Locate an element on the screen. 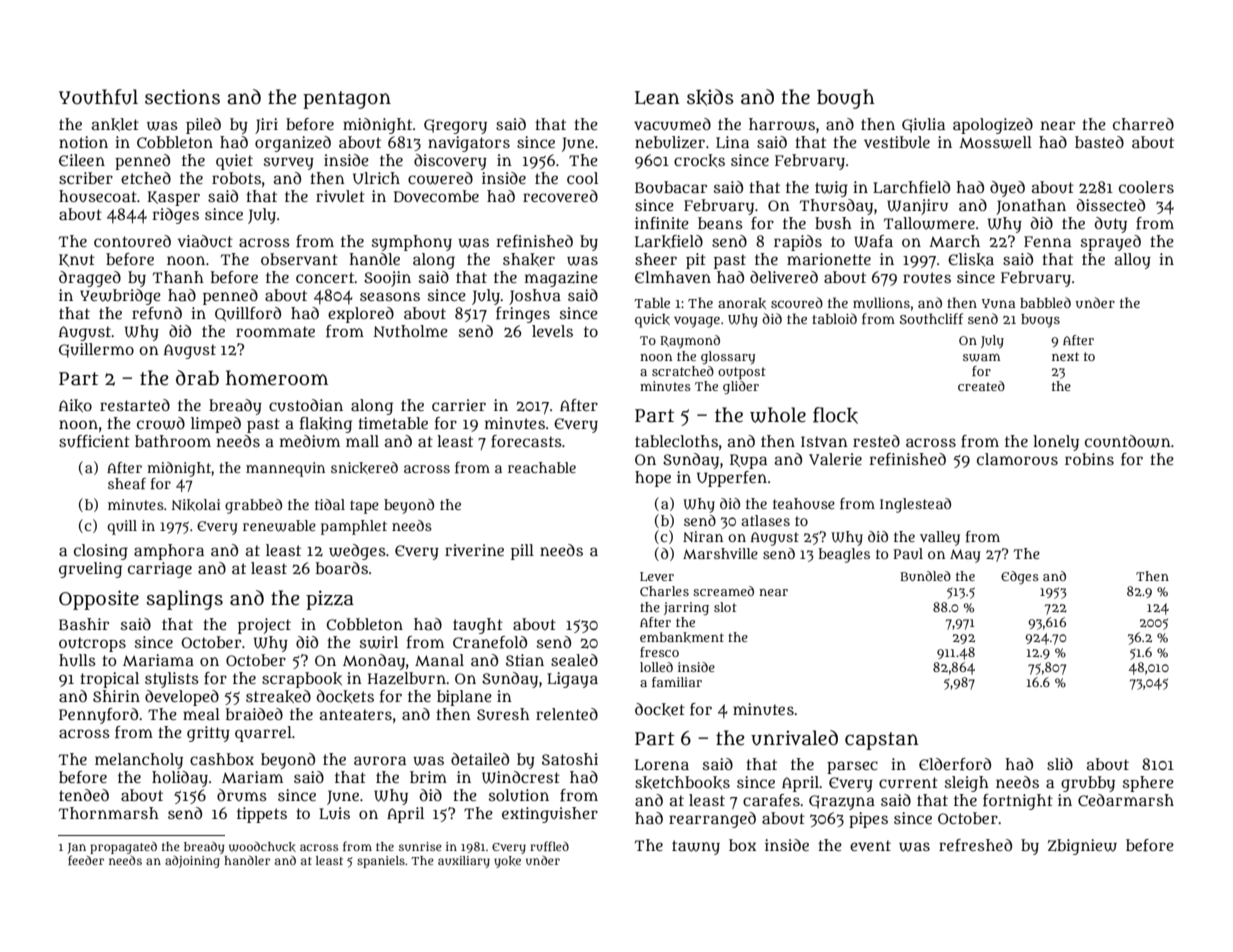 The image size is (1233, 952). feeder is located at coordinates (86, 860).
